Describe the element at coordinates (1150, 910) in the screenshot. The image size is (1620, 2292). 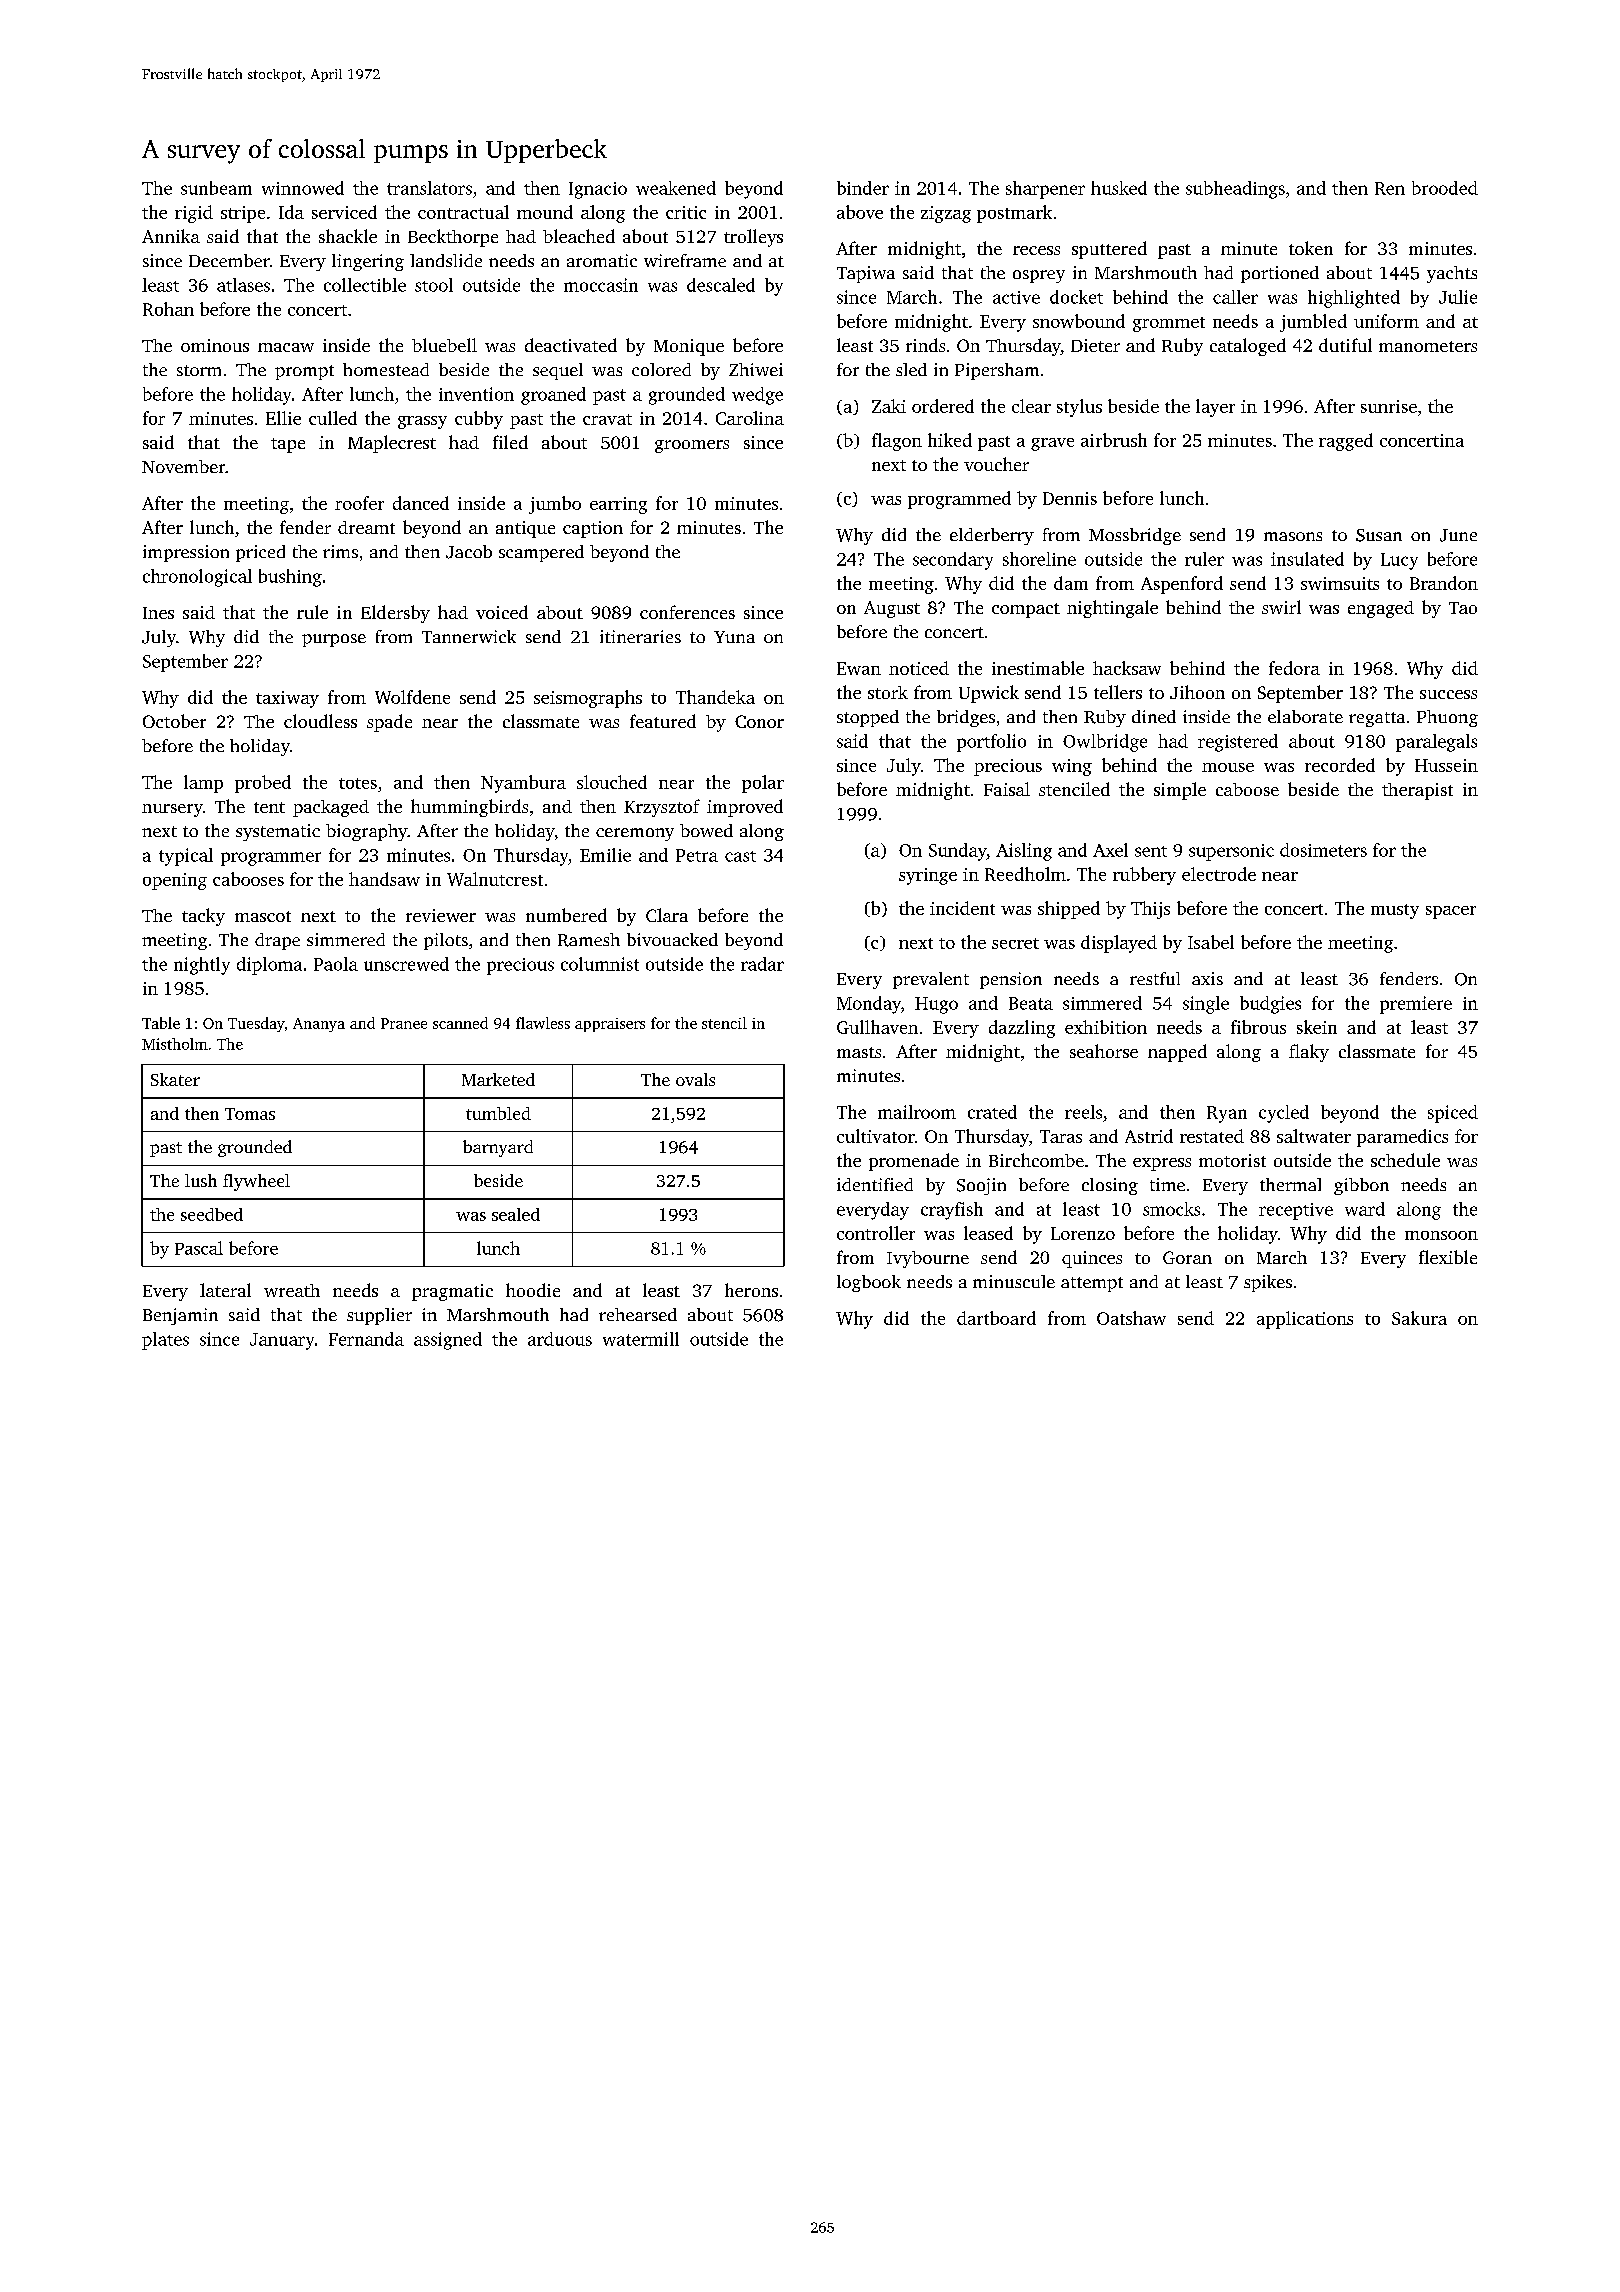
I see `Thijs` at that location.
